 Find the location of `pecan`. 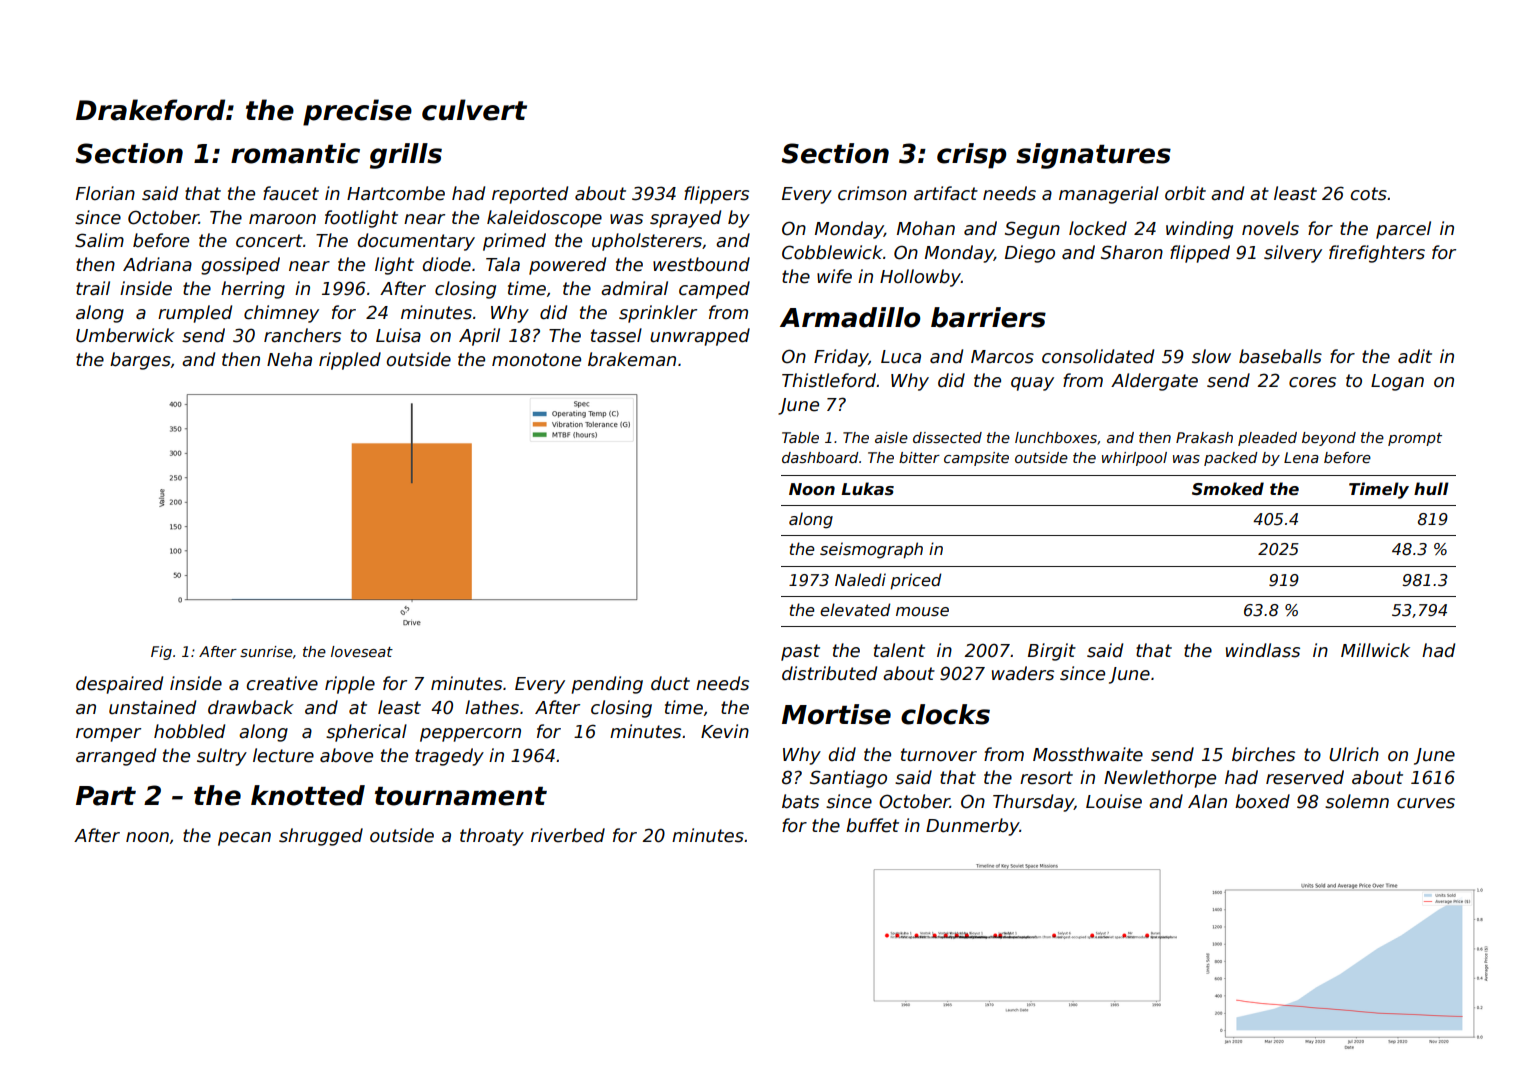

pecan is located at coordinates (244, 839).
